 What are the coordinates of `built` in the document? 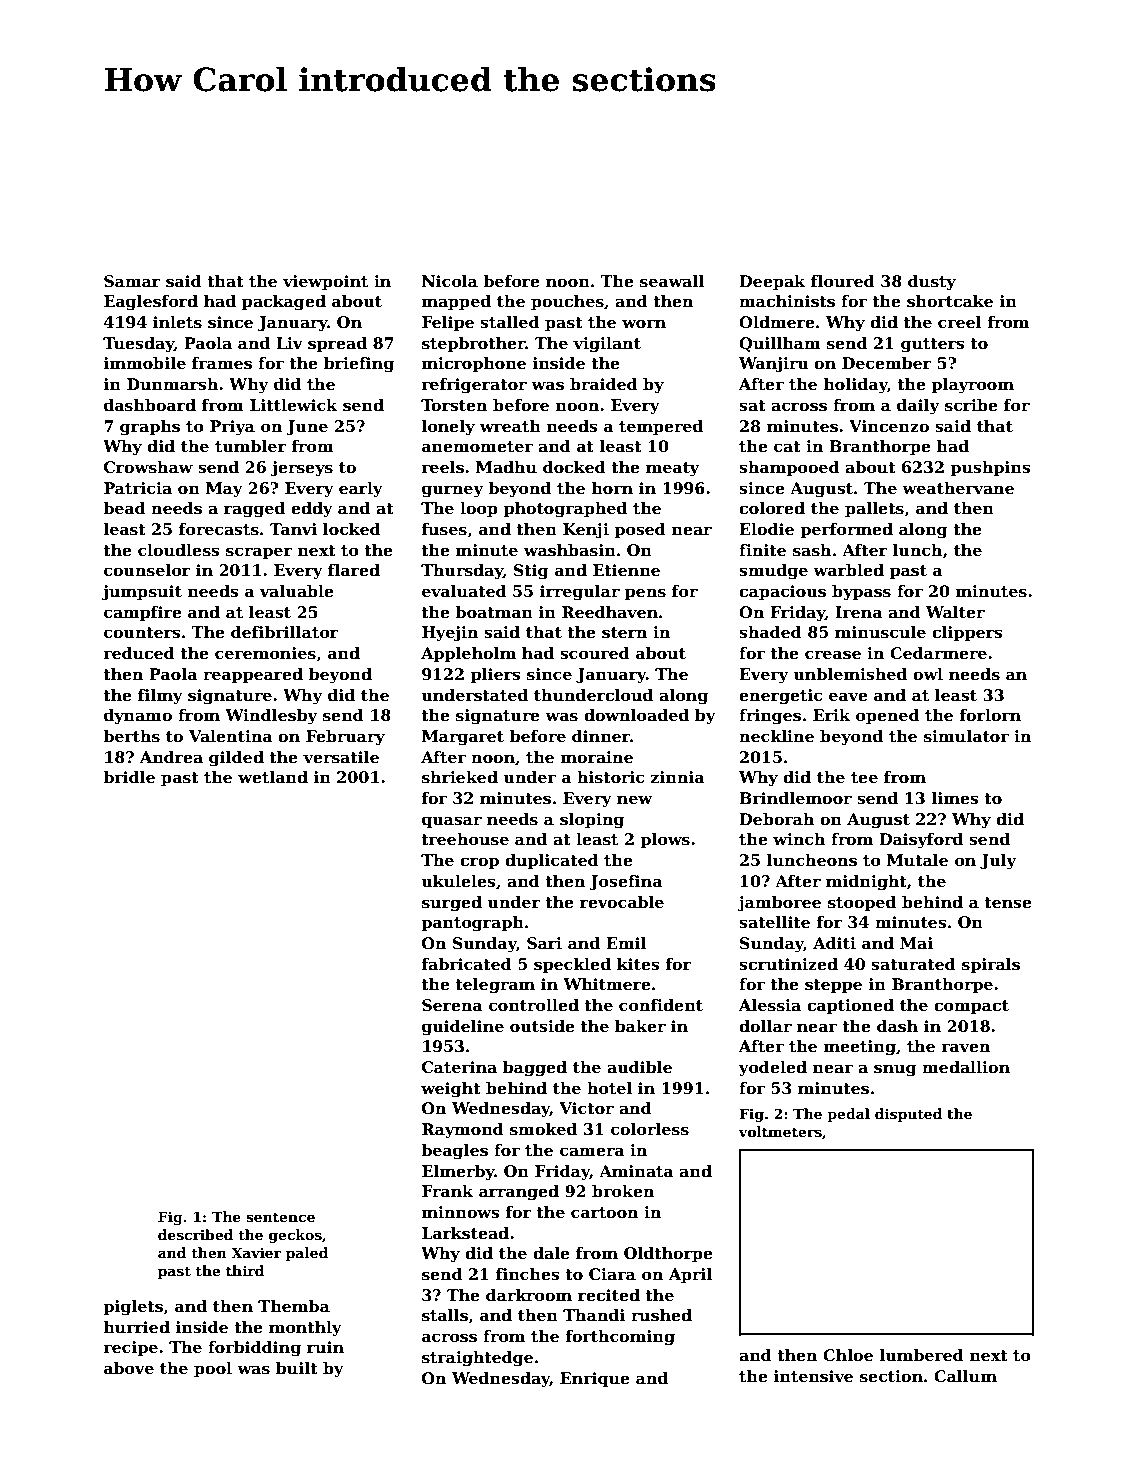 It's located at (297, 1368).
